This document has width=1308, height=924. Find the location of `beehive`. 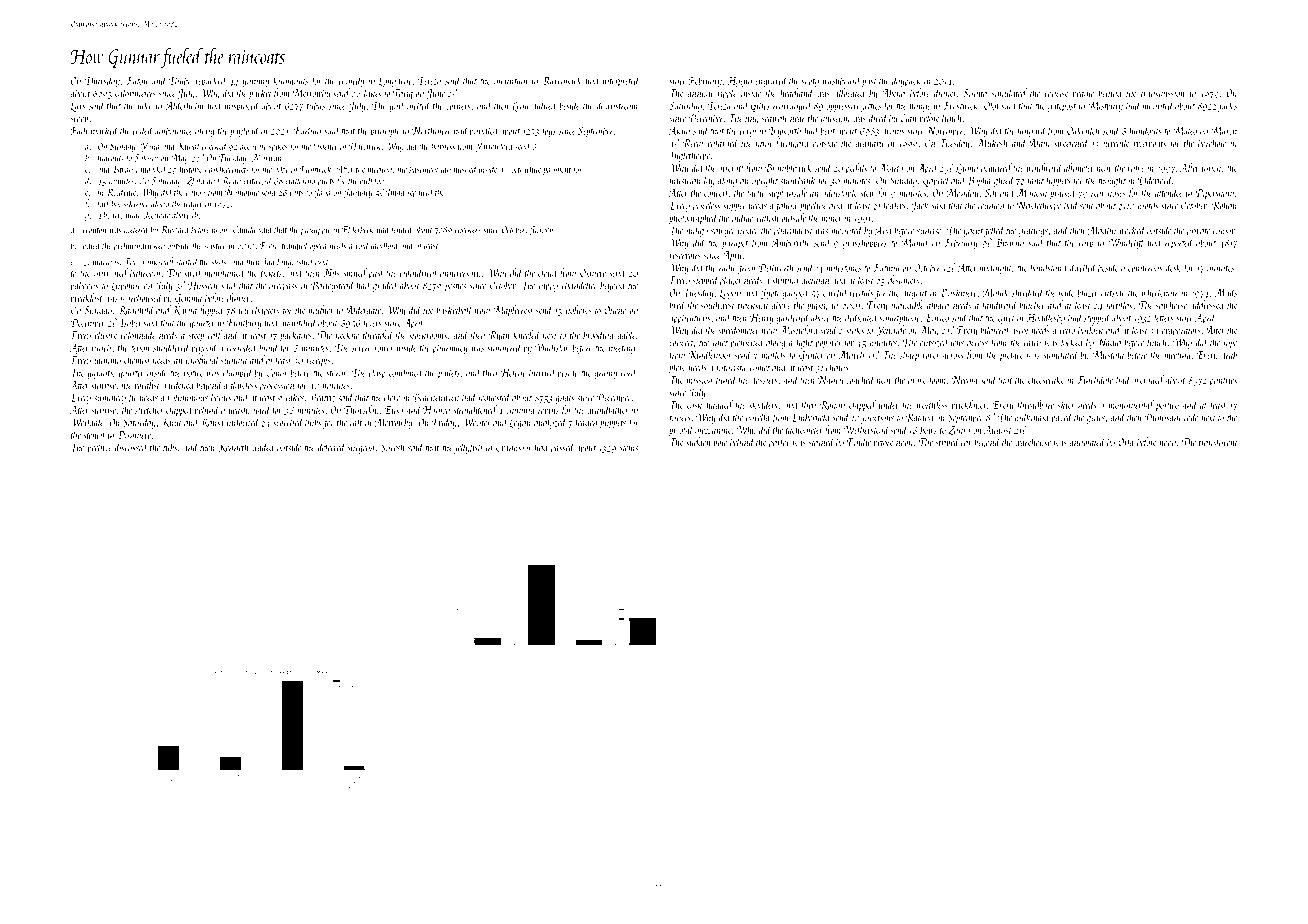

beehive is located at coordinates (100, 447).
